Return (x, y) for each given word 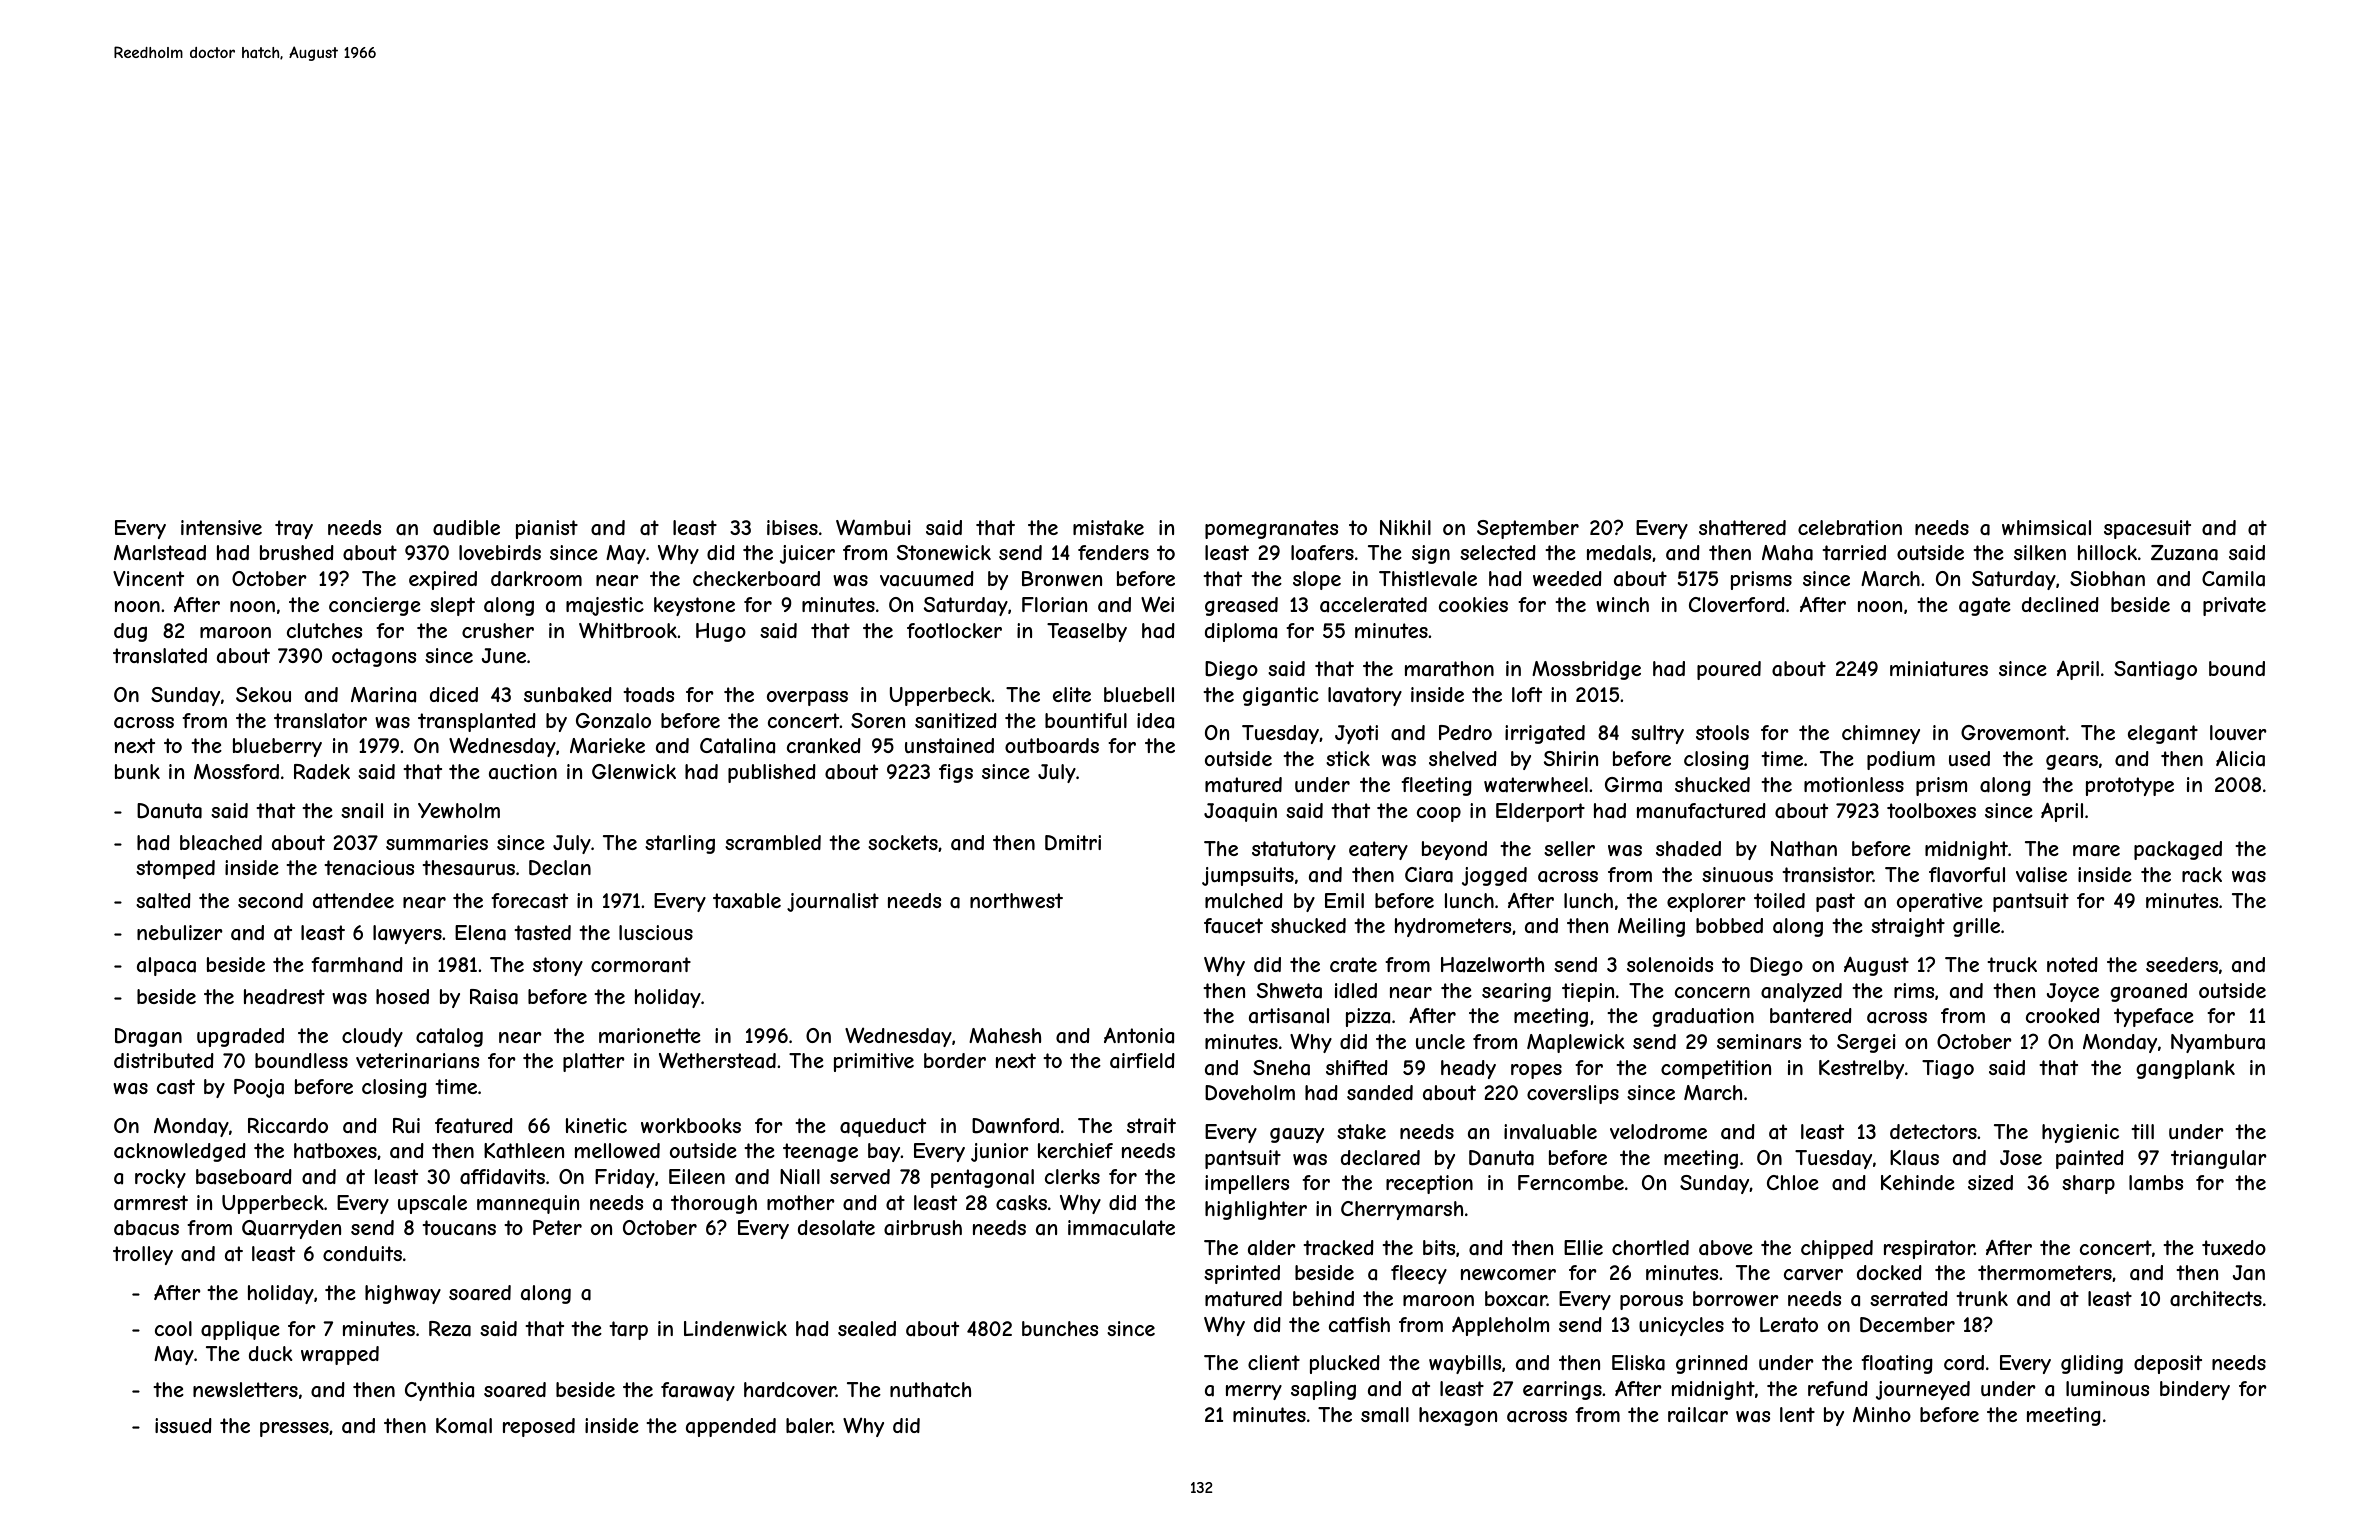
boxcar (1516, 1298)
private (2234, 606)
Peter (557, 1227)
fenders (1113, 552)
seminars (1759, 1042)
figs (956, 773)
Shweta (1289, 991)
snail (362, 811)
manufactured (1701, 811)
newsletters (245, 1389)
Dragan (148, 1037)
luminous (2107, 1388)
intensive (221, 527)
